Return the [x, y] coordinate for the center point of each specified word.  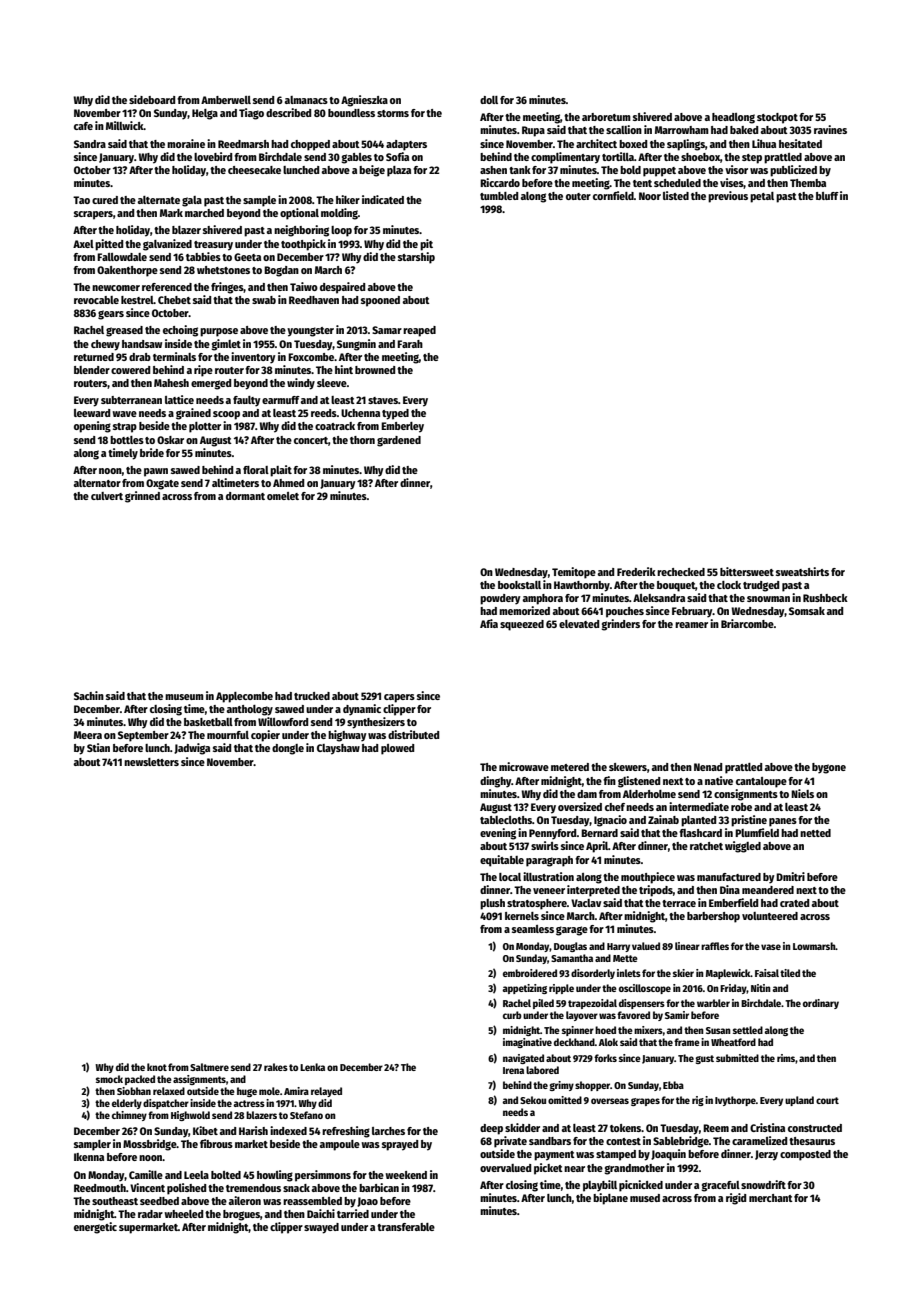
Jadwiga [192, 749]
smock [109, 1079]
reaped [419, 331]
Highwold [190, 1116]
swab [264, 300]
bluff [827, 196]
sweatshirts [802, 571]
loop [341, 231]
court [827, 1100]
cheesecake [254, 170]
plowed [397, 749]
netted [815, 833]
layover [582, 1016]
